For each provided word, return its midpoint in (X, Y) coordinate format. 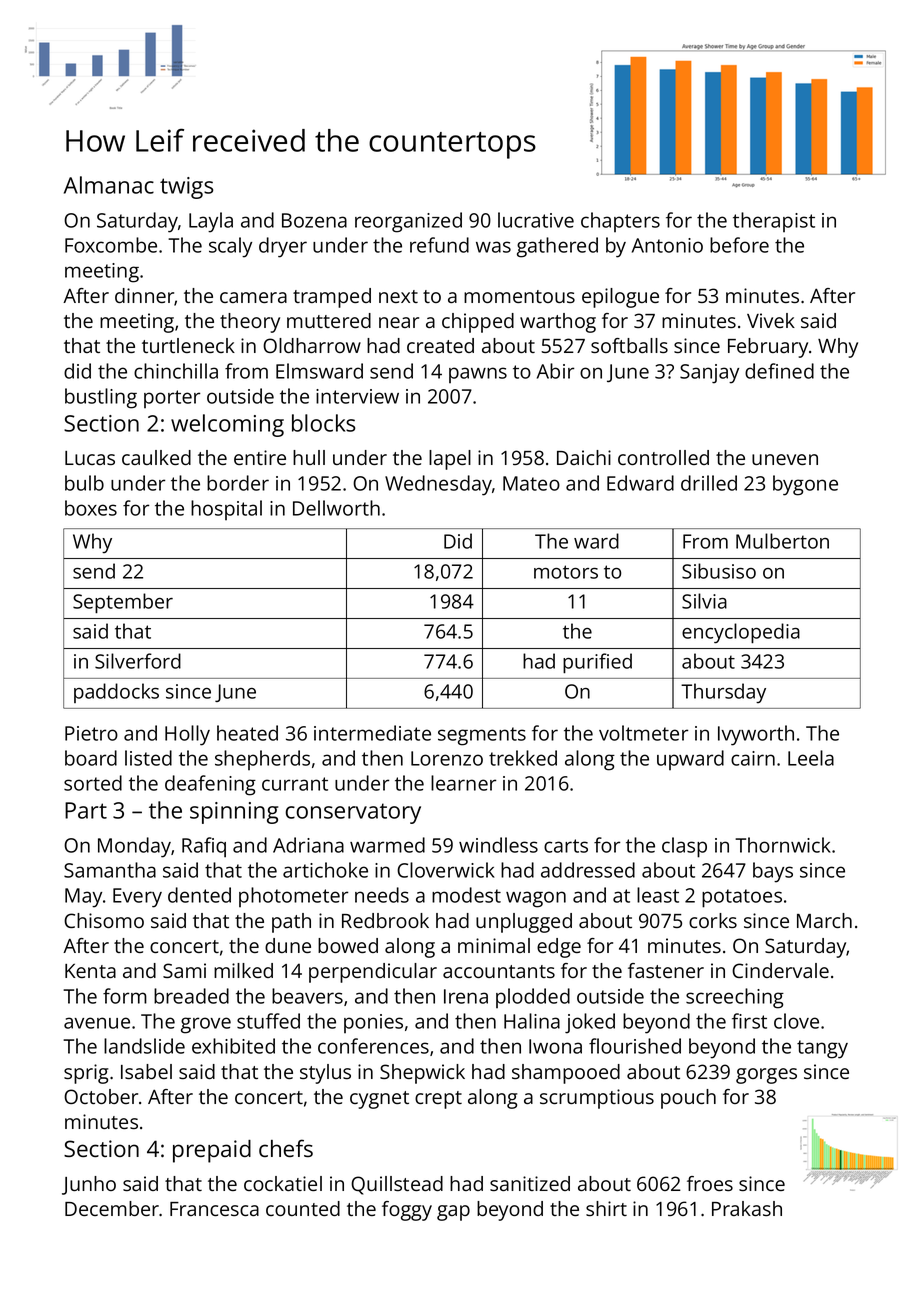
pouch (688, 1099)
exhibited (233, 1046)
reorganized (408, 222)
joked (590, 1023)
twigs (186, 188)
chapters (620, 222)
